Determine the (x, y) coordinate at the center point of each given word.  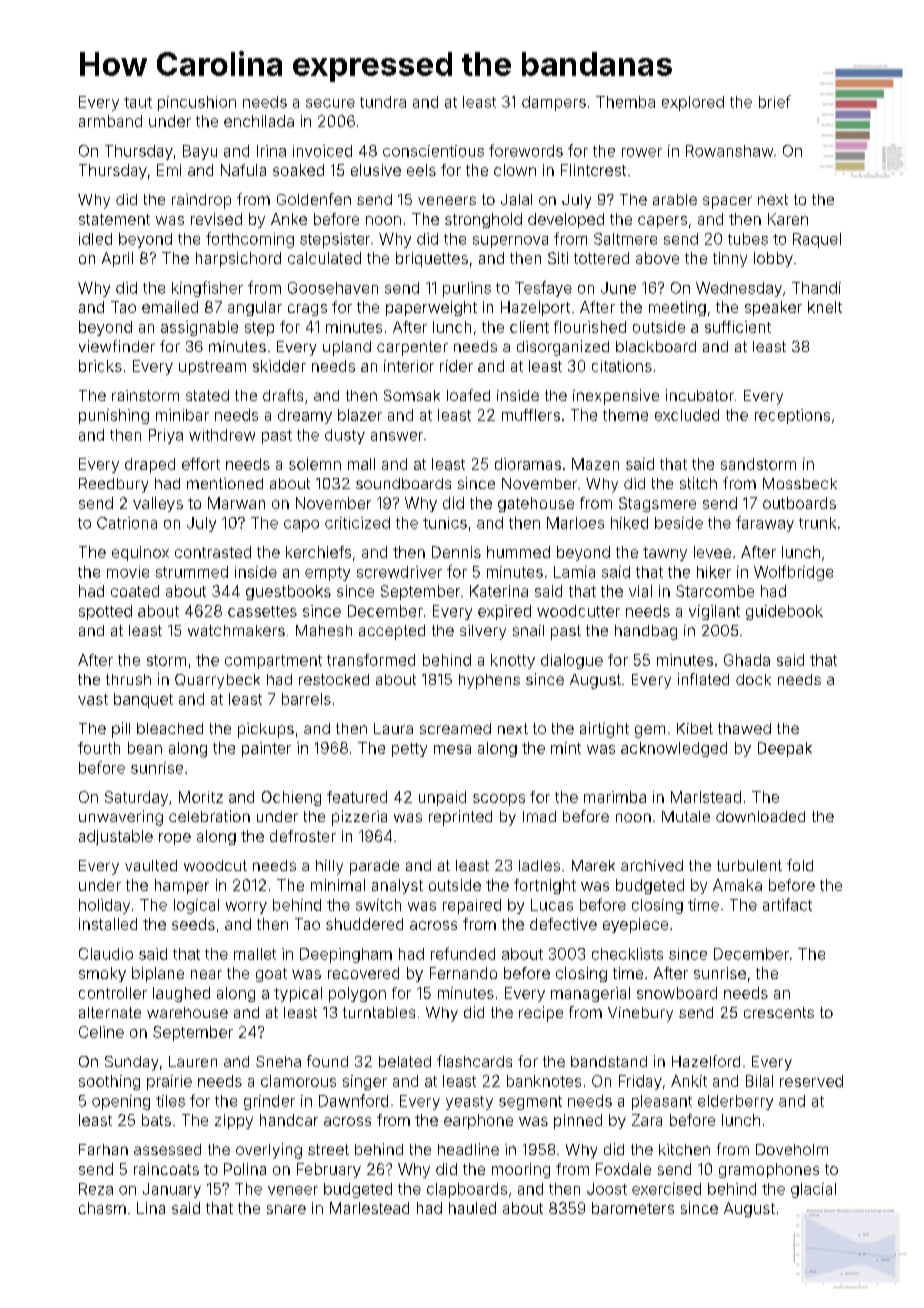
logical (196, 906)
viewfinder (117, 346)
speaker (773, 308)
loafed (468, 395)
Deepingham (346, 955)
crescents (779, 1012)
